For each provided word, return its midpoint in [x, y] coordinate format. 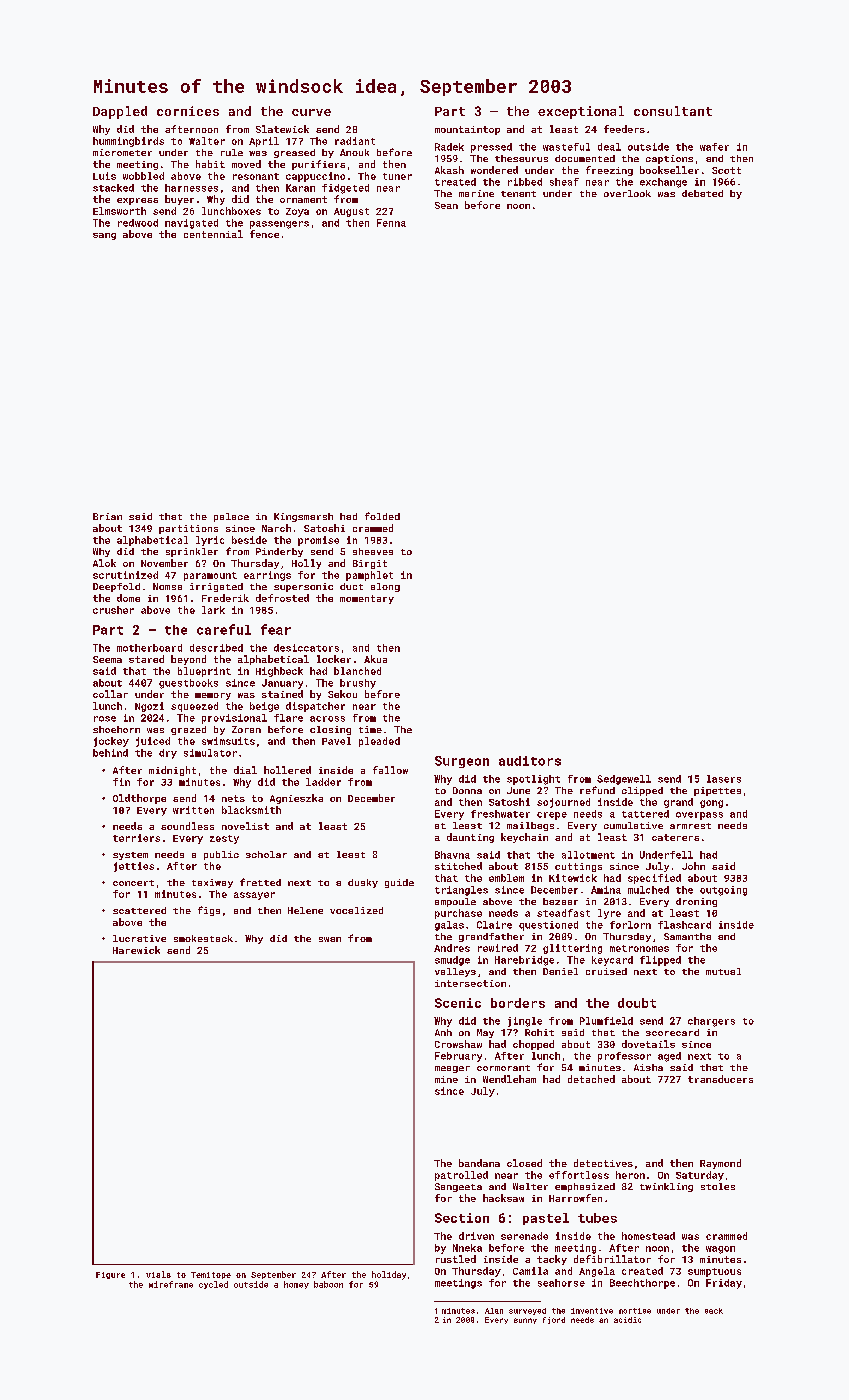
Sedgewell [624, 780]
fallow [390, 770]
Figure [110, 1275]
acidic [627, 1320]
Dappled [120, 112]
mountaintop [467, 130]
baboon [328, 1284]
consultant [673, 111]
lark [213, 610]
